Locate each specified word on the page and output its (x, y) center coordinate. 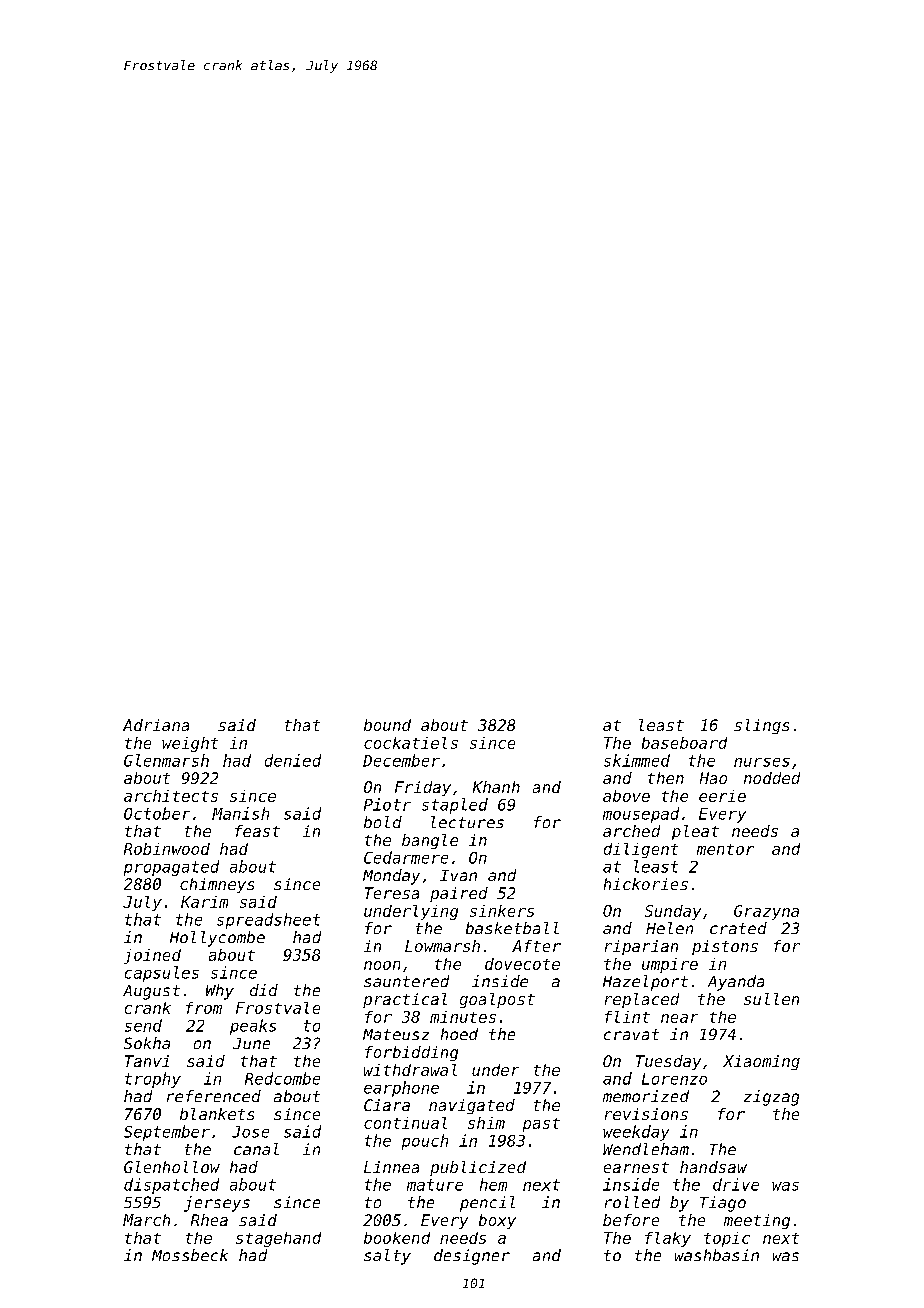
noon (382, 965)
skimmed (637, 760)
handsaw (713, 1167)
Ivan (458, 875)
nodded (772, 778)
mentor (725, 849)
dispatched (171, 1186)
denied (293, 760)
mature (435, 1185)
